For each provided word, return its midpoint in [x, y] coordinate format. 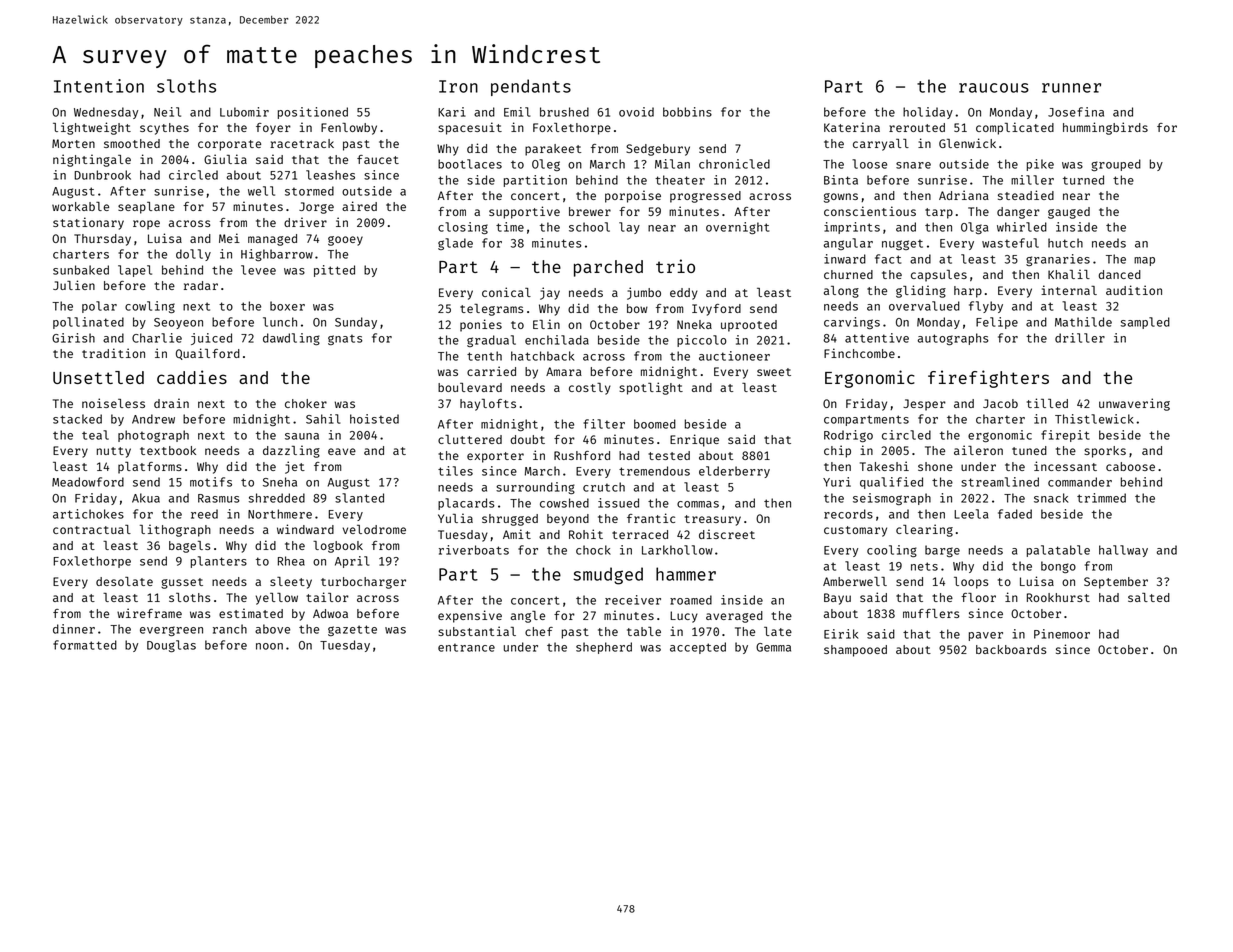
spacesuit [470, 128]
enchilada [557, 340]
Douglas [171, 646]
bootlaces [470, 164]
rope [146, 225]
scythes [164, 129]
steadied [1026, 195]
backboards [1011, 649]
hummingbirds [1105, 128]
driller [1080, 338]
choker [306, 403]
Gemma [773, 647]
